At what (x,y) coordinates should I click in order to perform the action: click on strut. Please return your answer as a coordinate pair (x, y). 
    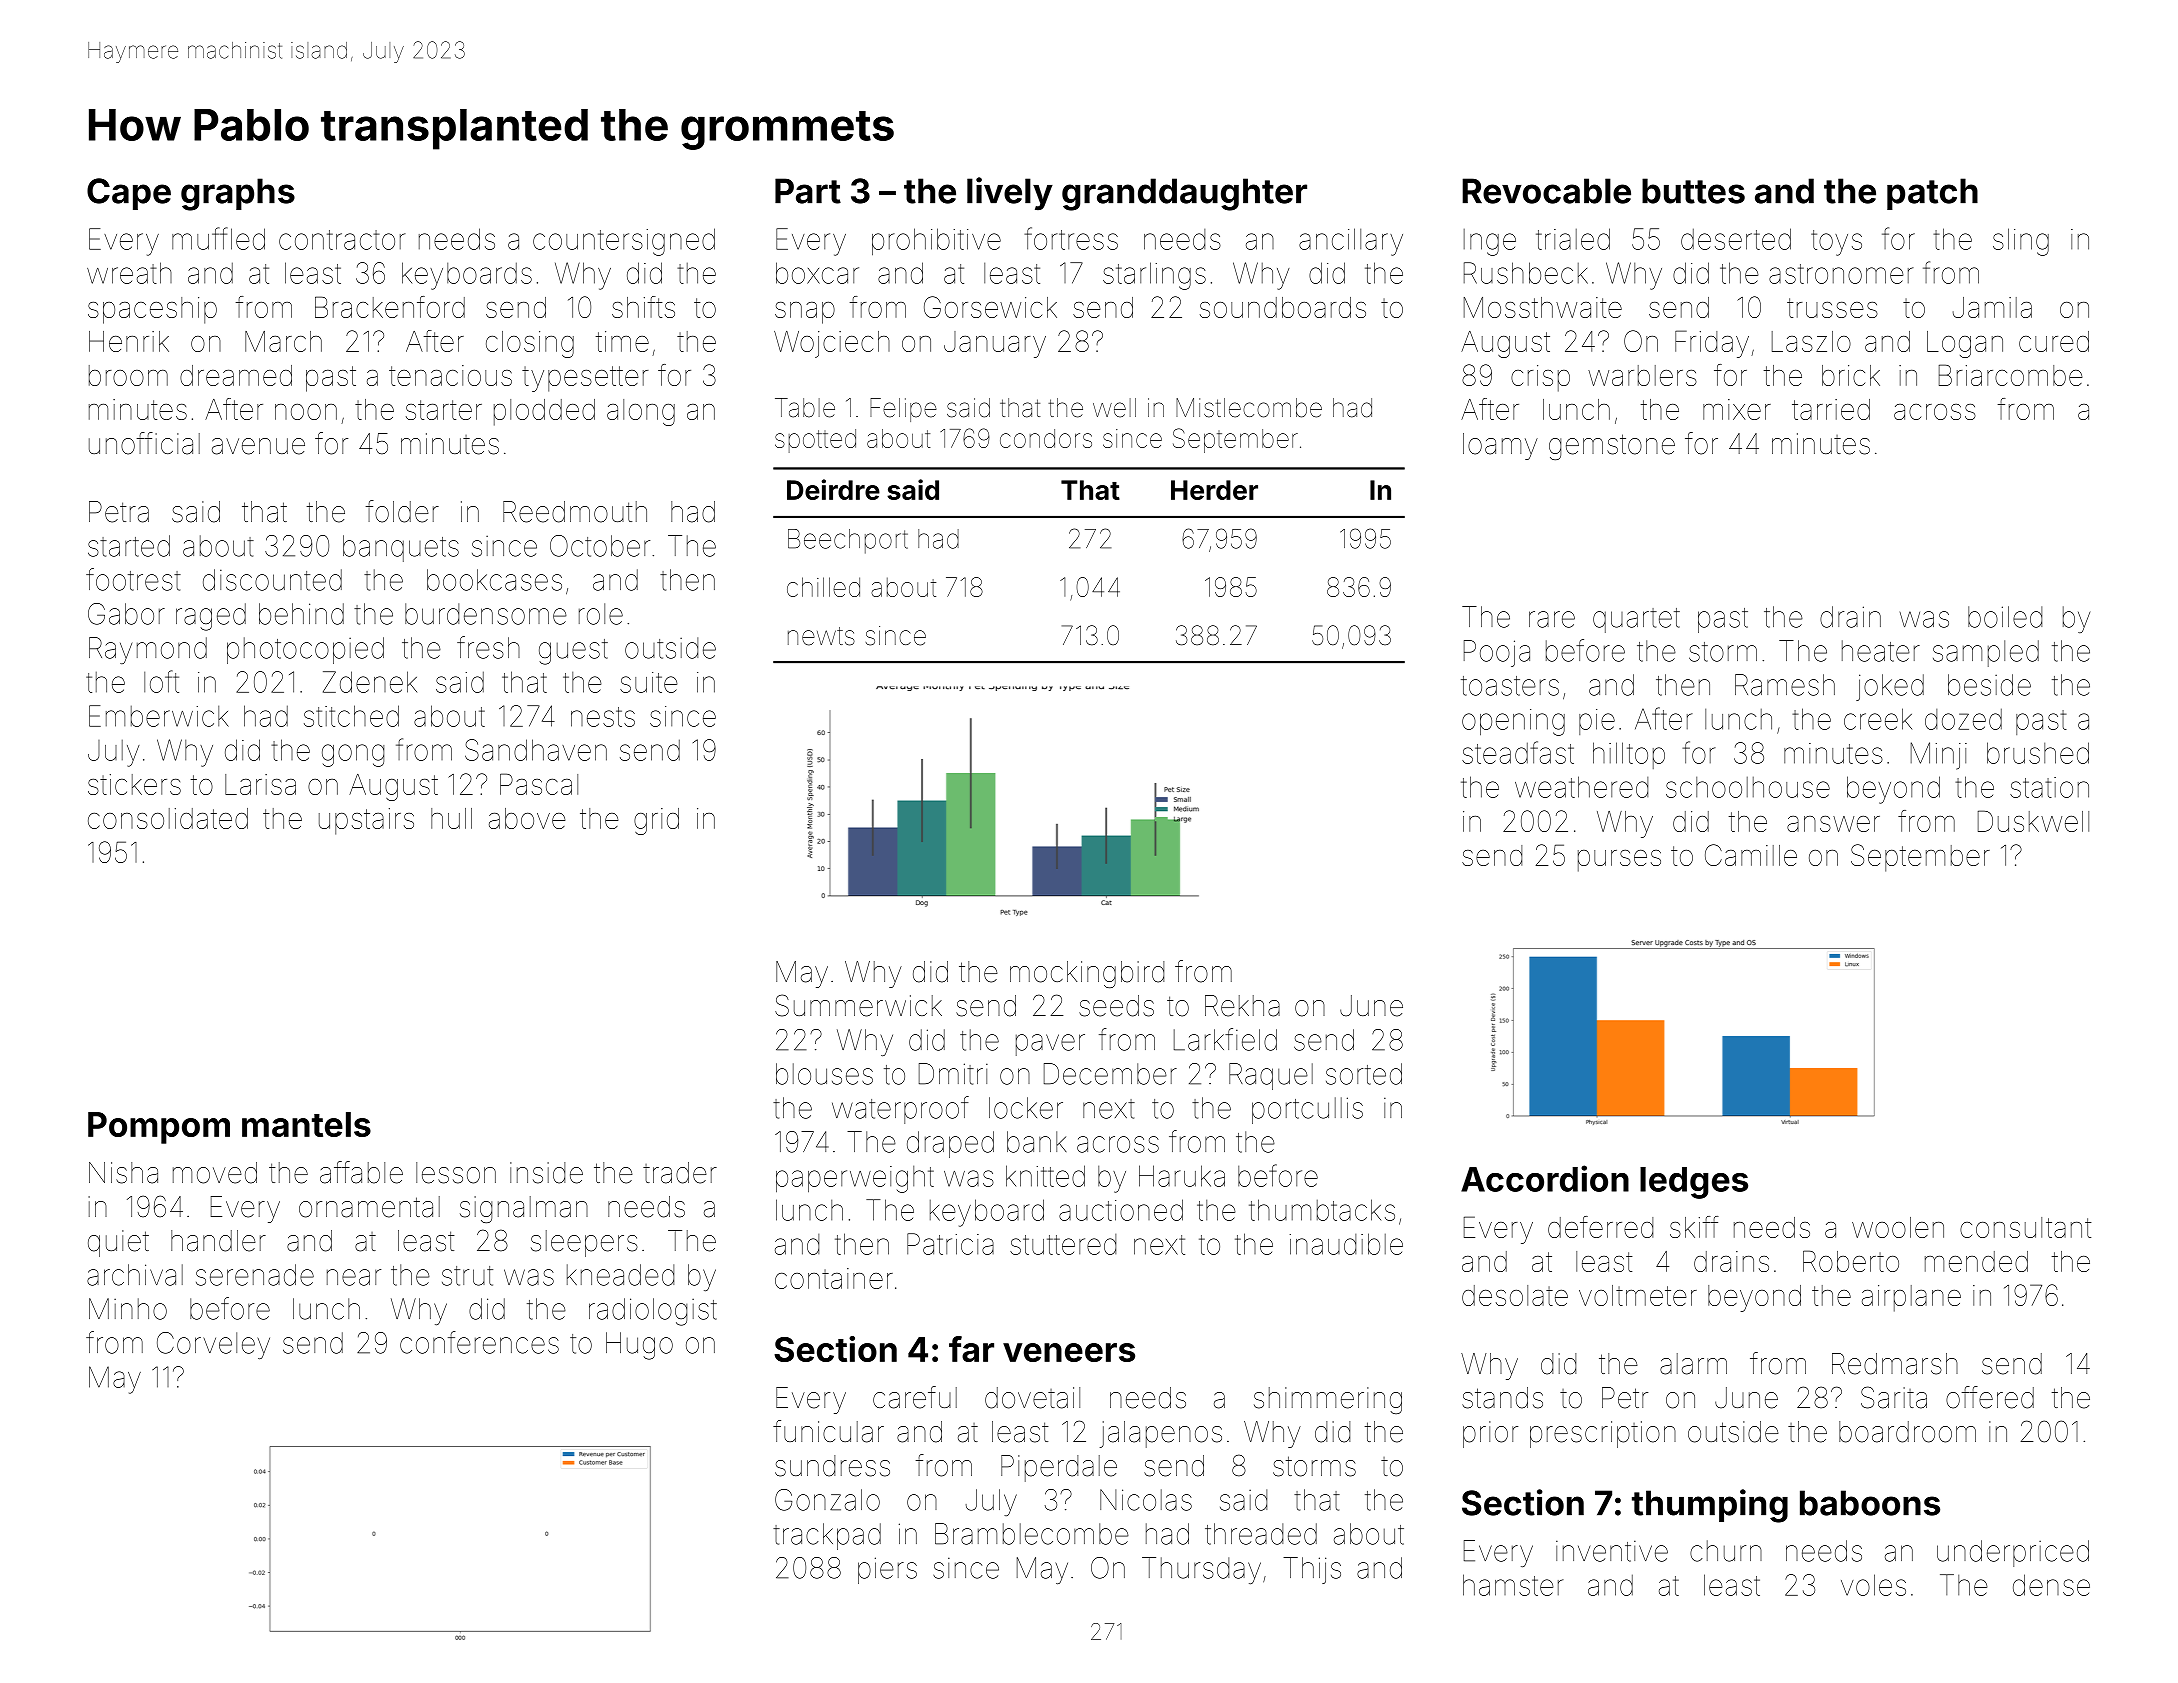
    Looking at the image, I should click on (467, 1276).
